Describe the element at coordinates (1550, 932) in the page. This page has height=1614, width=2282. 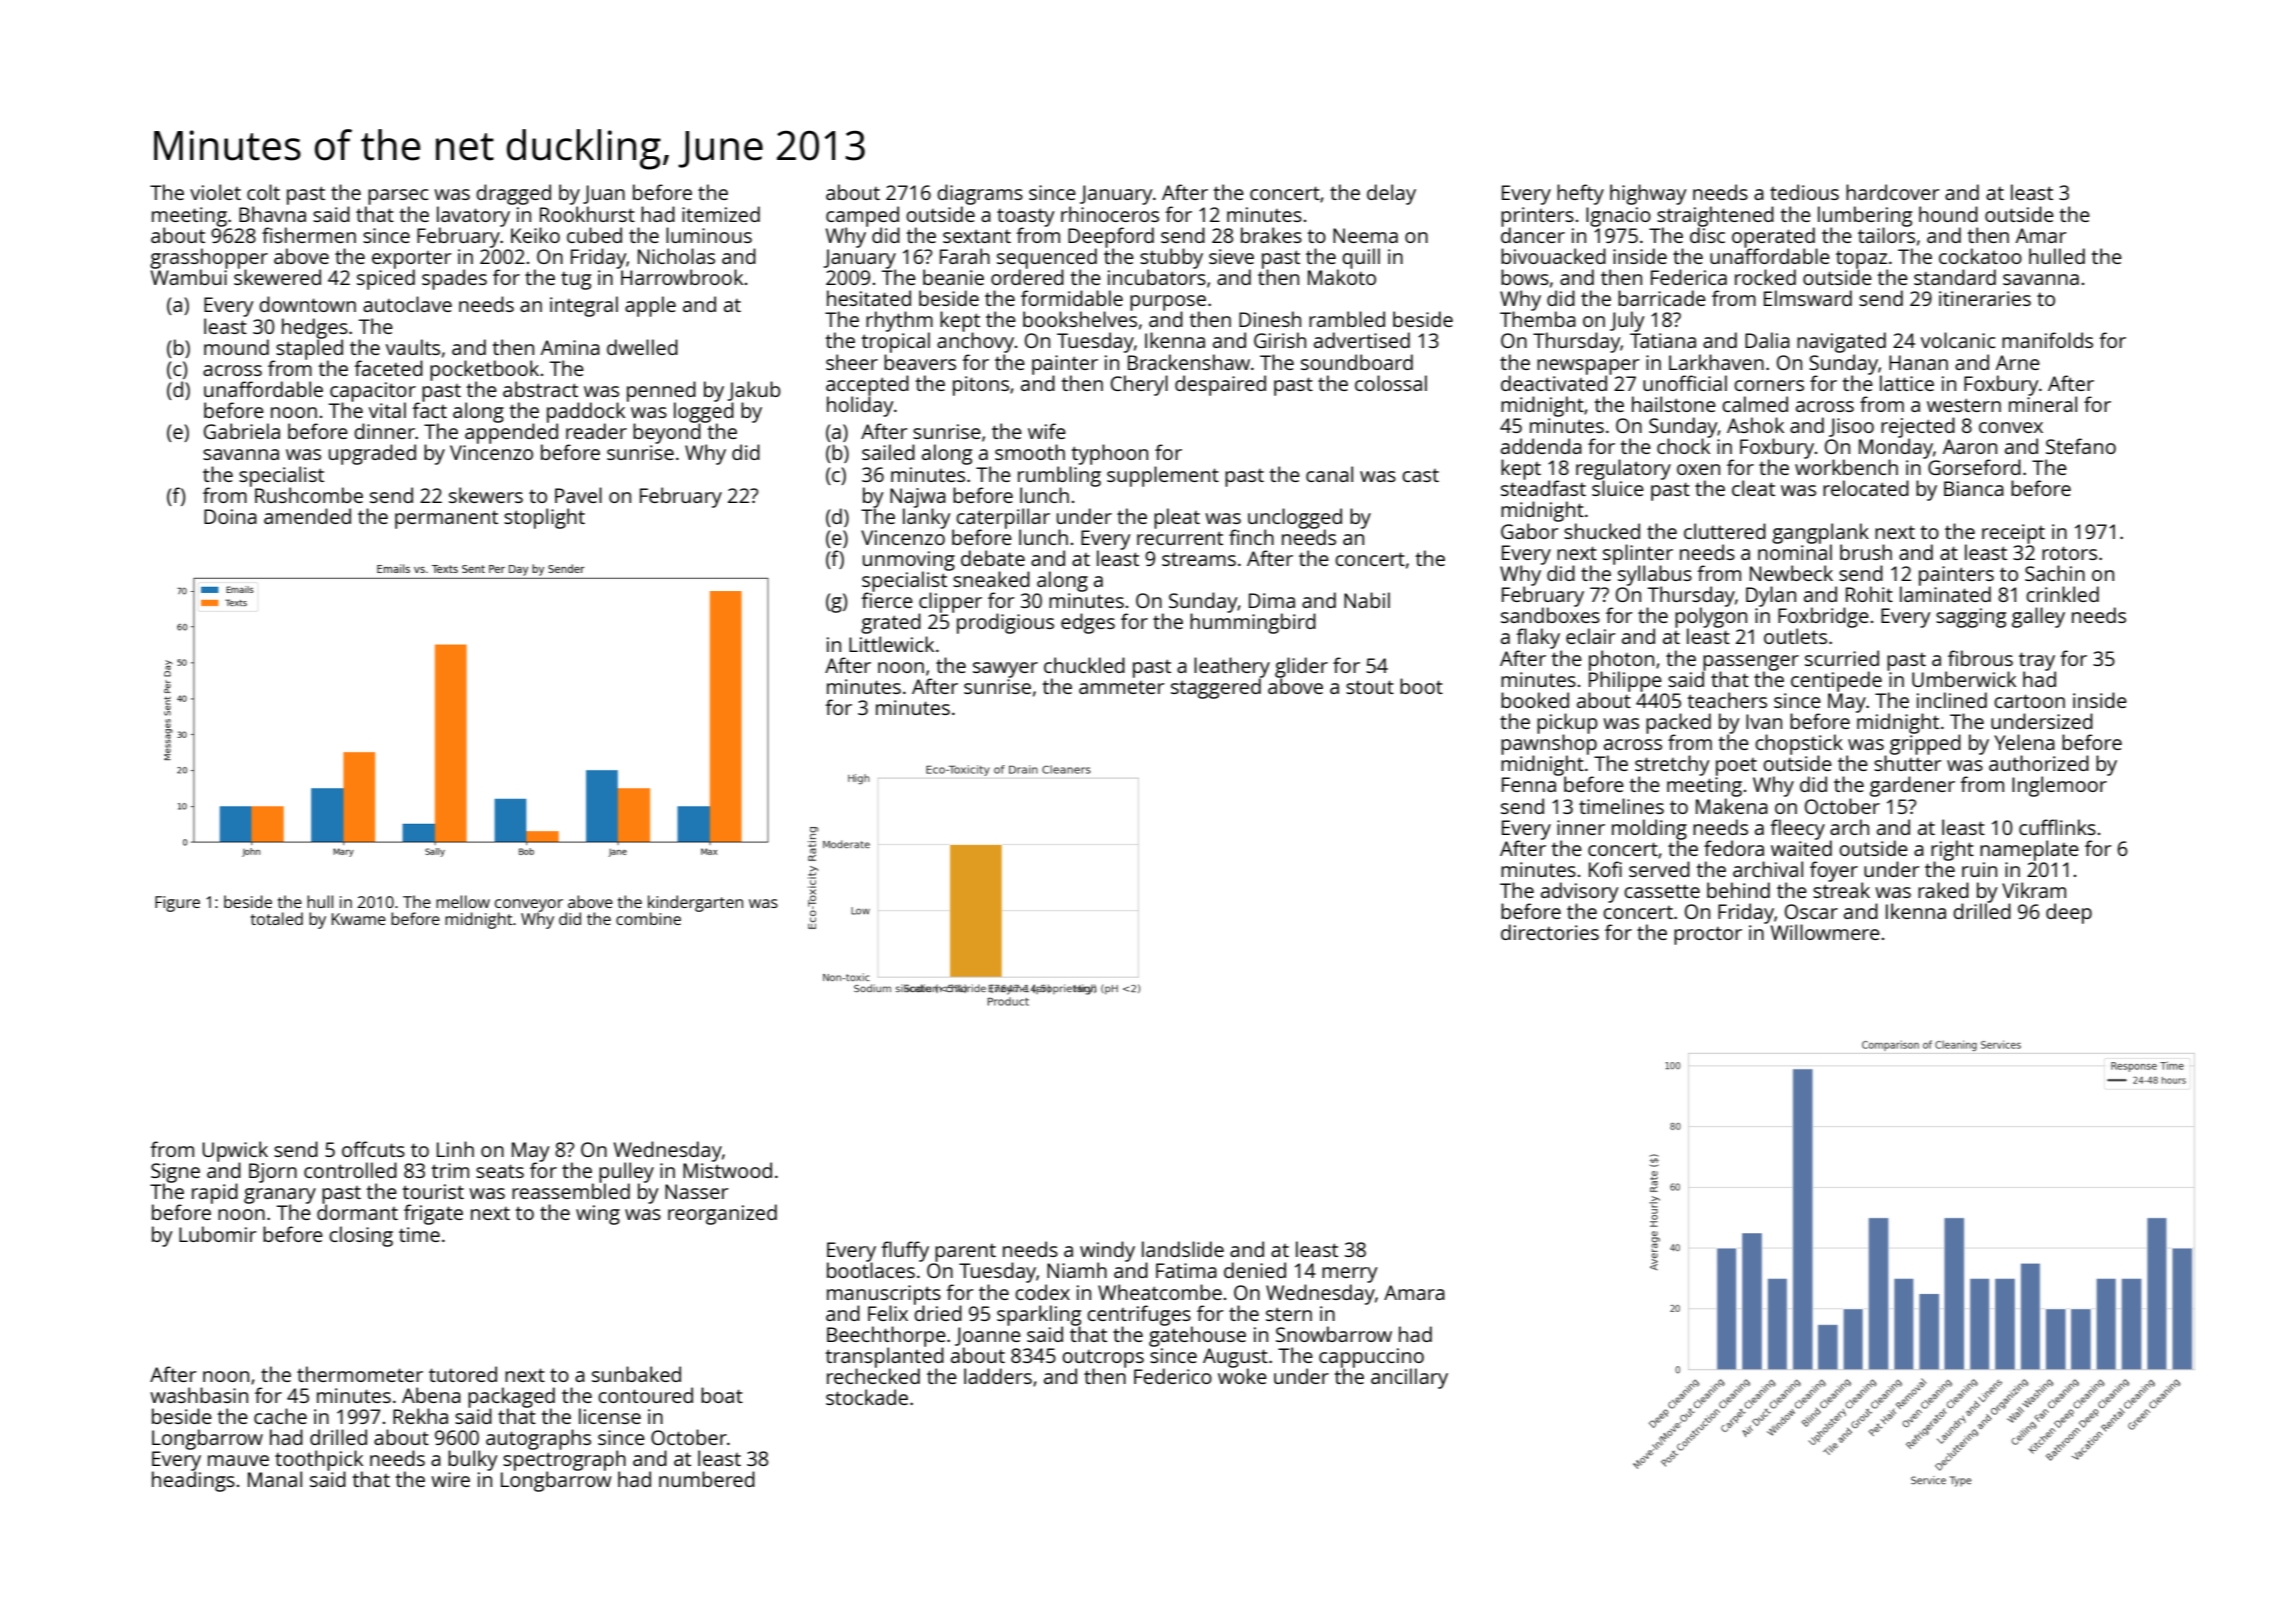
I see `directories` at that location.
